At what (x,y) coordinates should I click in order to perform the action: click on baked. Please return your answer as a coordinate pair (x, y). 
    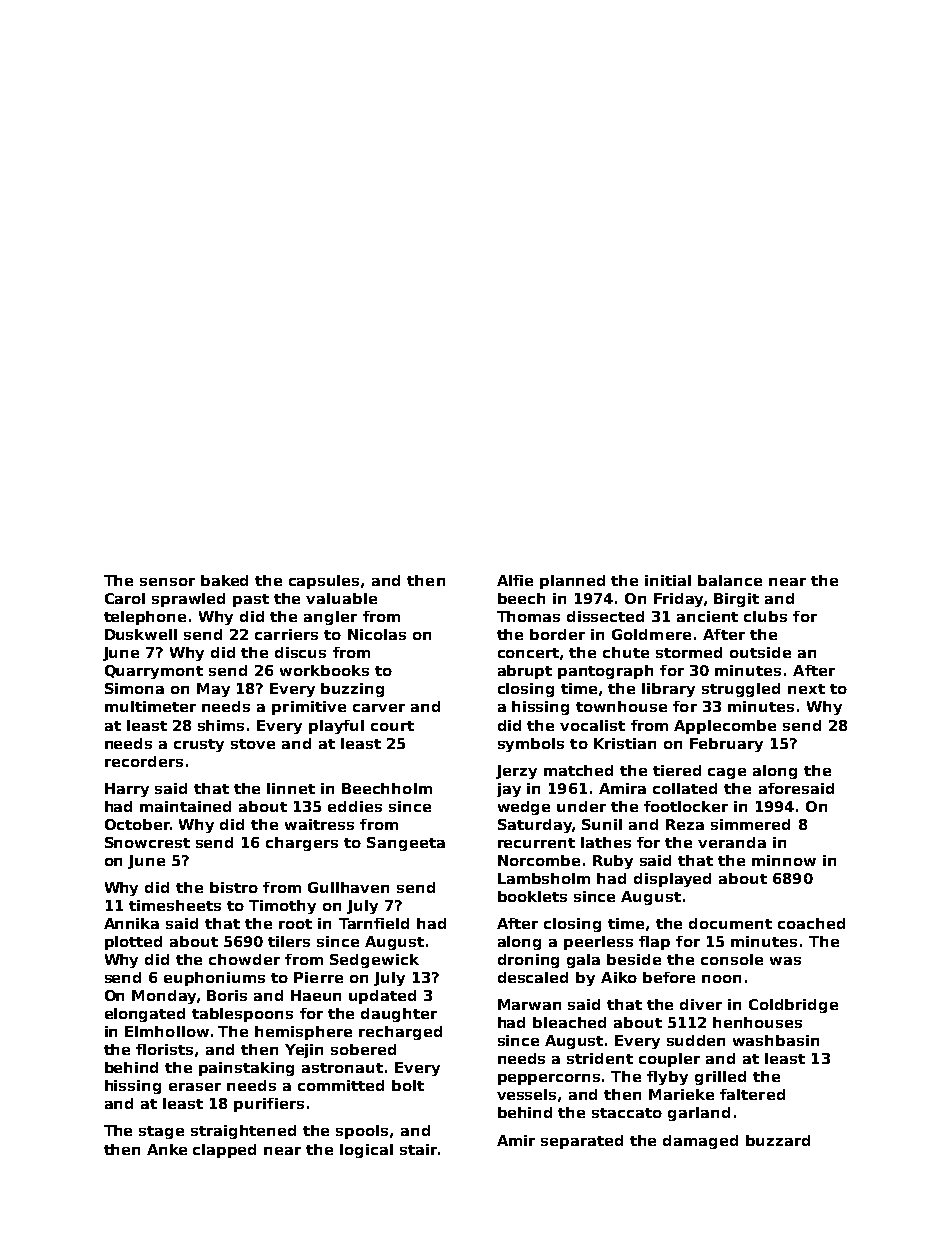
    Looking at the image, I should click on (224, 580).
